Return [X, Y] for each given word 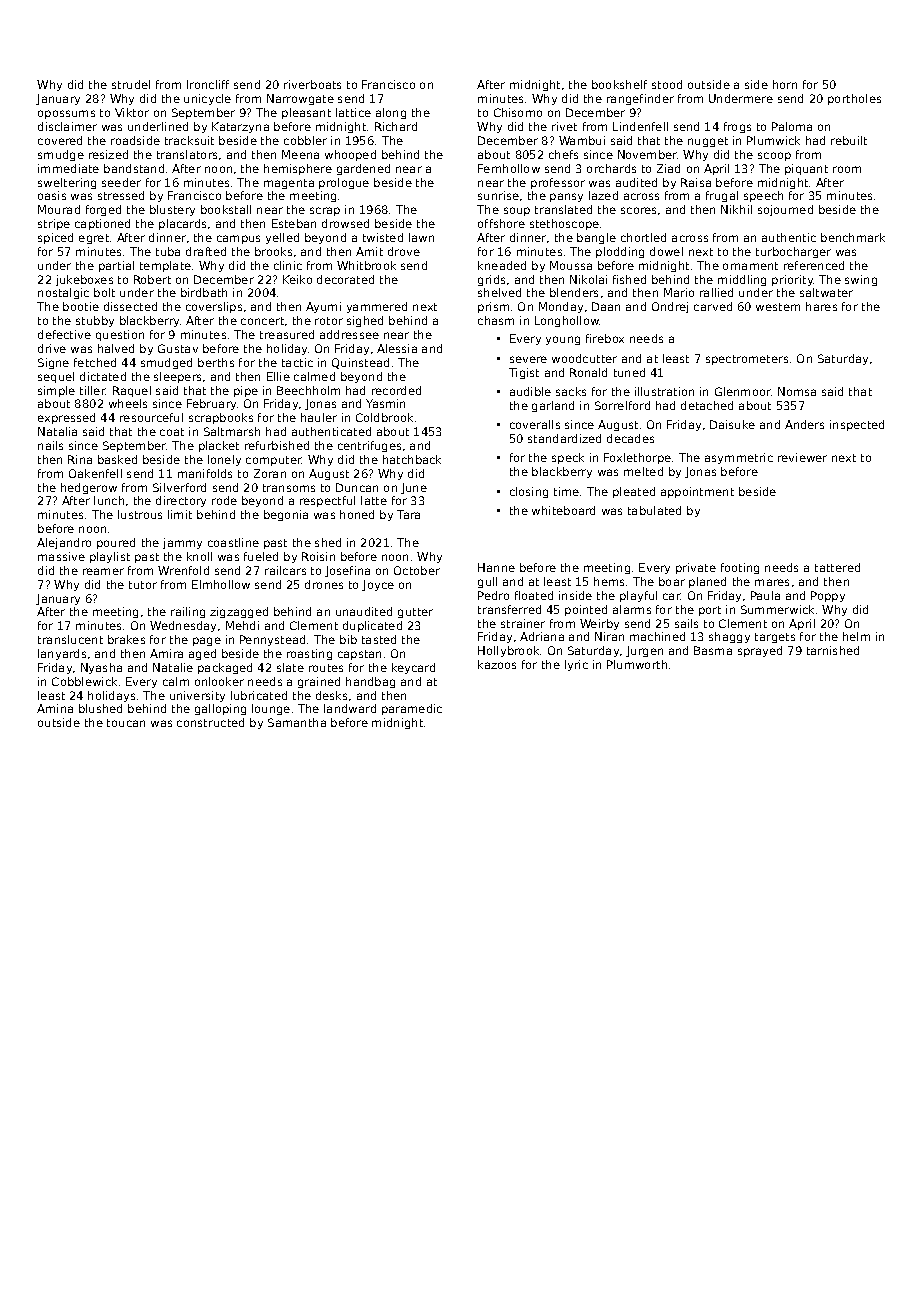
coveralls [535, 424]
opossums [66, 114]
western [778, 307]
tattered [837, 567]
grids [491, 280]
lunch [109, 500]
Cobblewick [84, 681]
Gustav [178, 348]
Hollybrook [508, 651]
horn [785, 84]
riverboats [312, 84]
